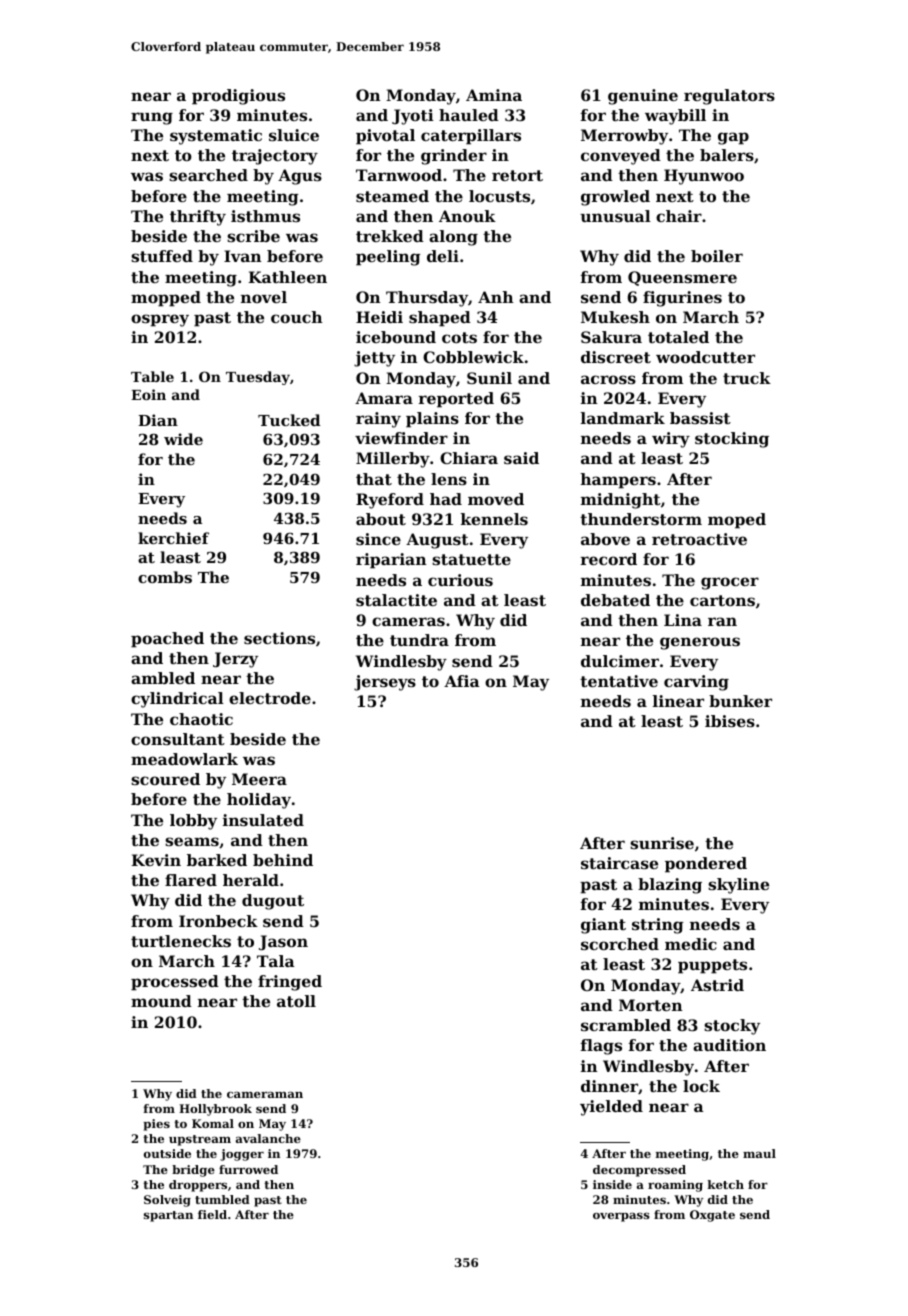  Describe the element at coordinates (166, 299) in the page. I see `mopped` at that location.
